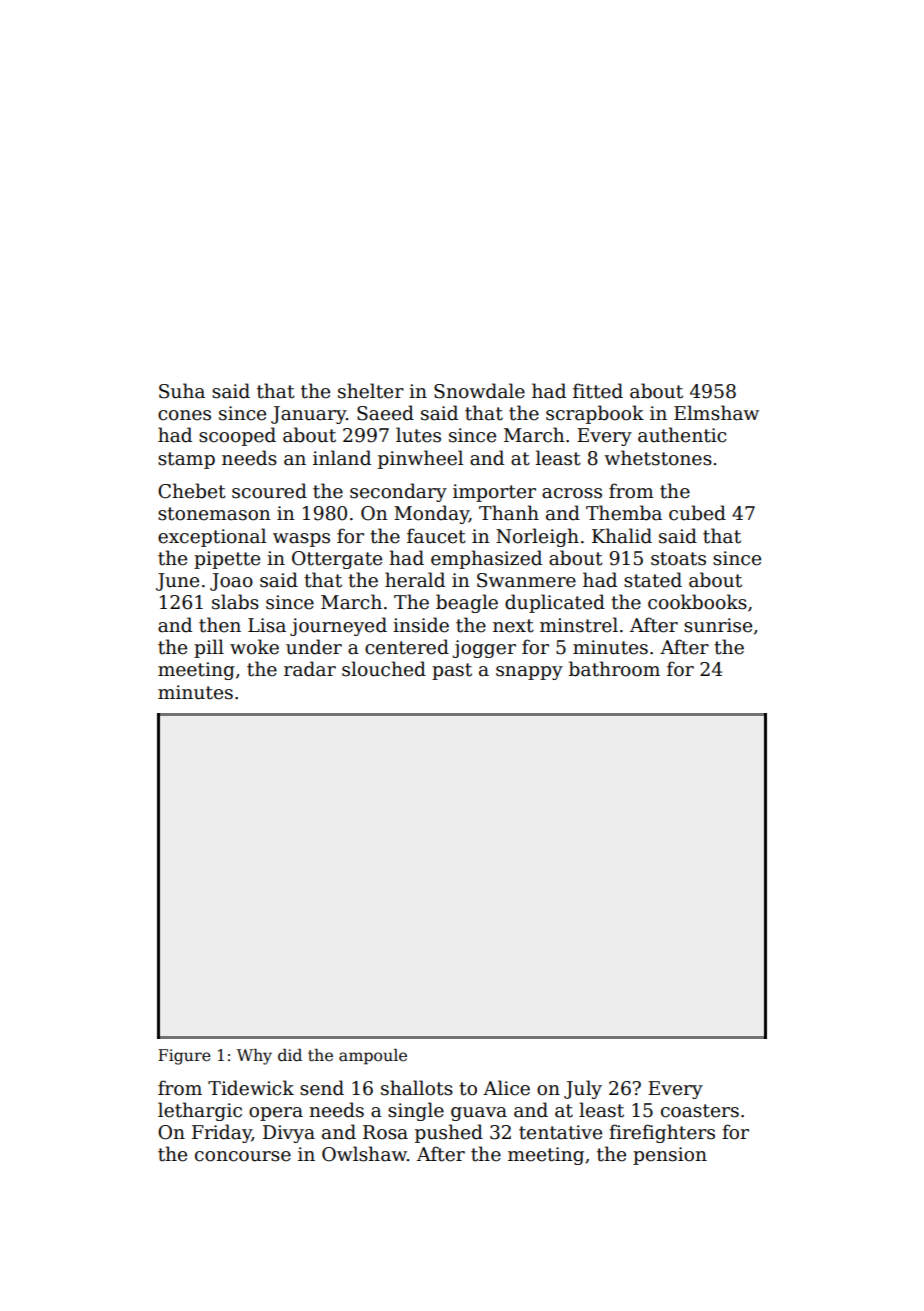 The image size is (924, 1311). Describe the element at coordinates (364, 1154) in the page. I see `Owlshaw` at that location.
